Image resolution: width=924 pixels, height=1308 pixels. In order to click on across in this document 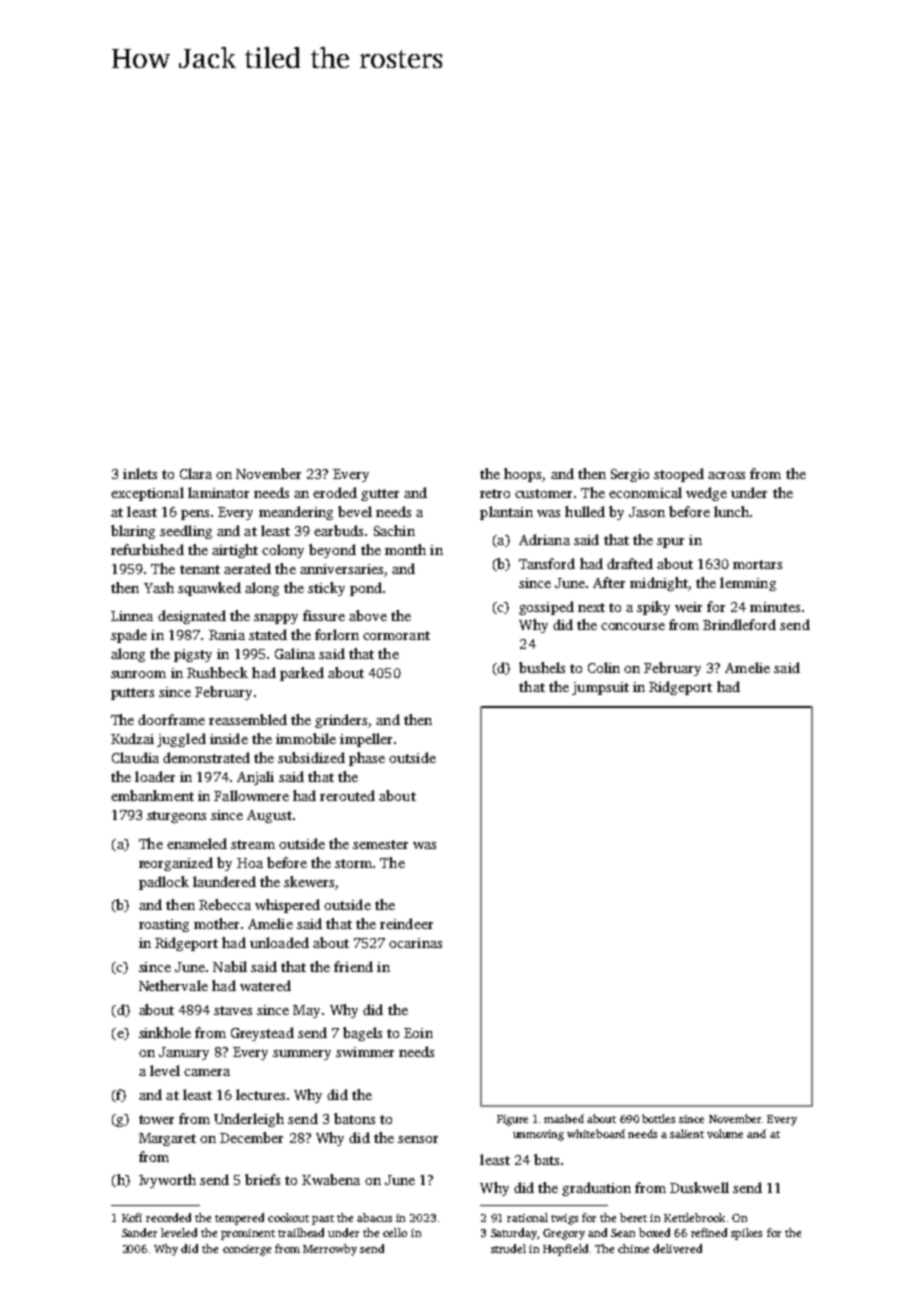, I will do `click(726, 475)`.
